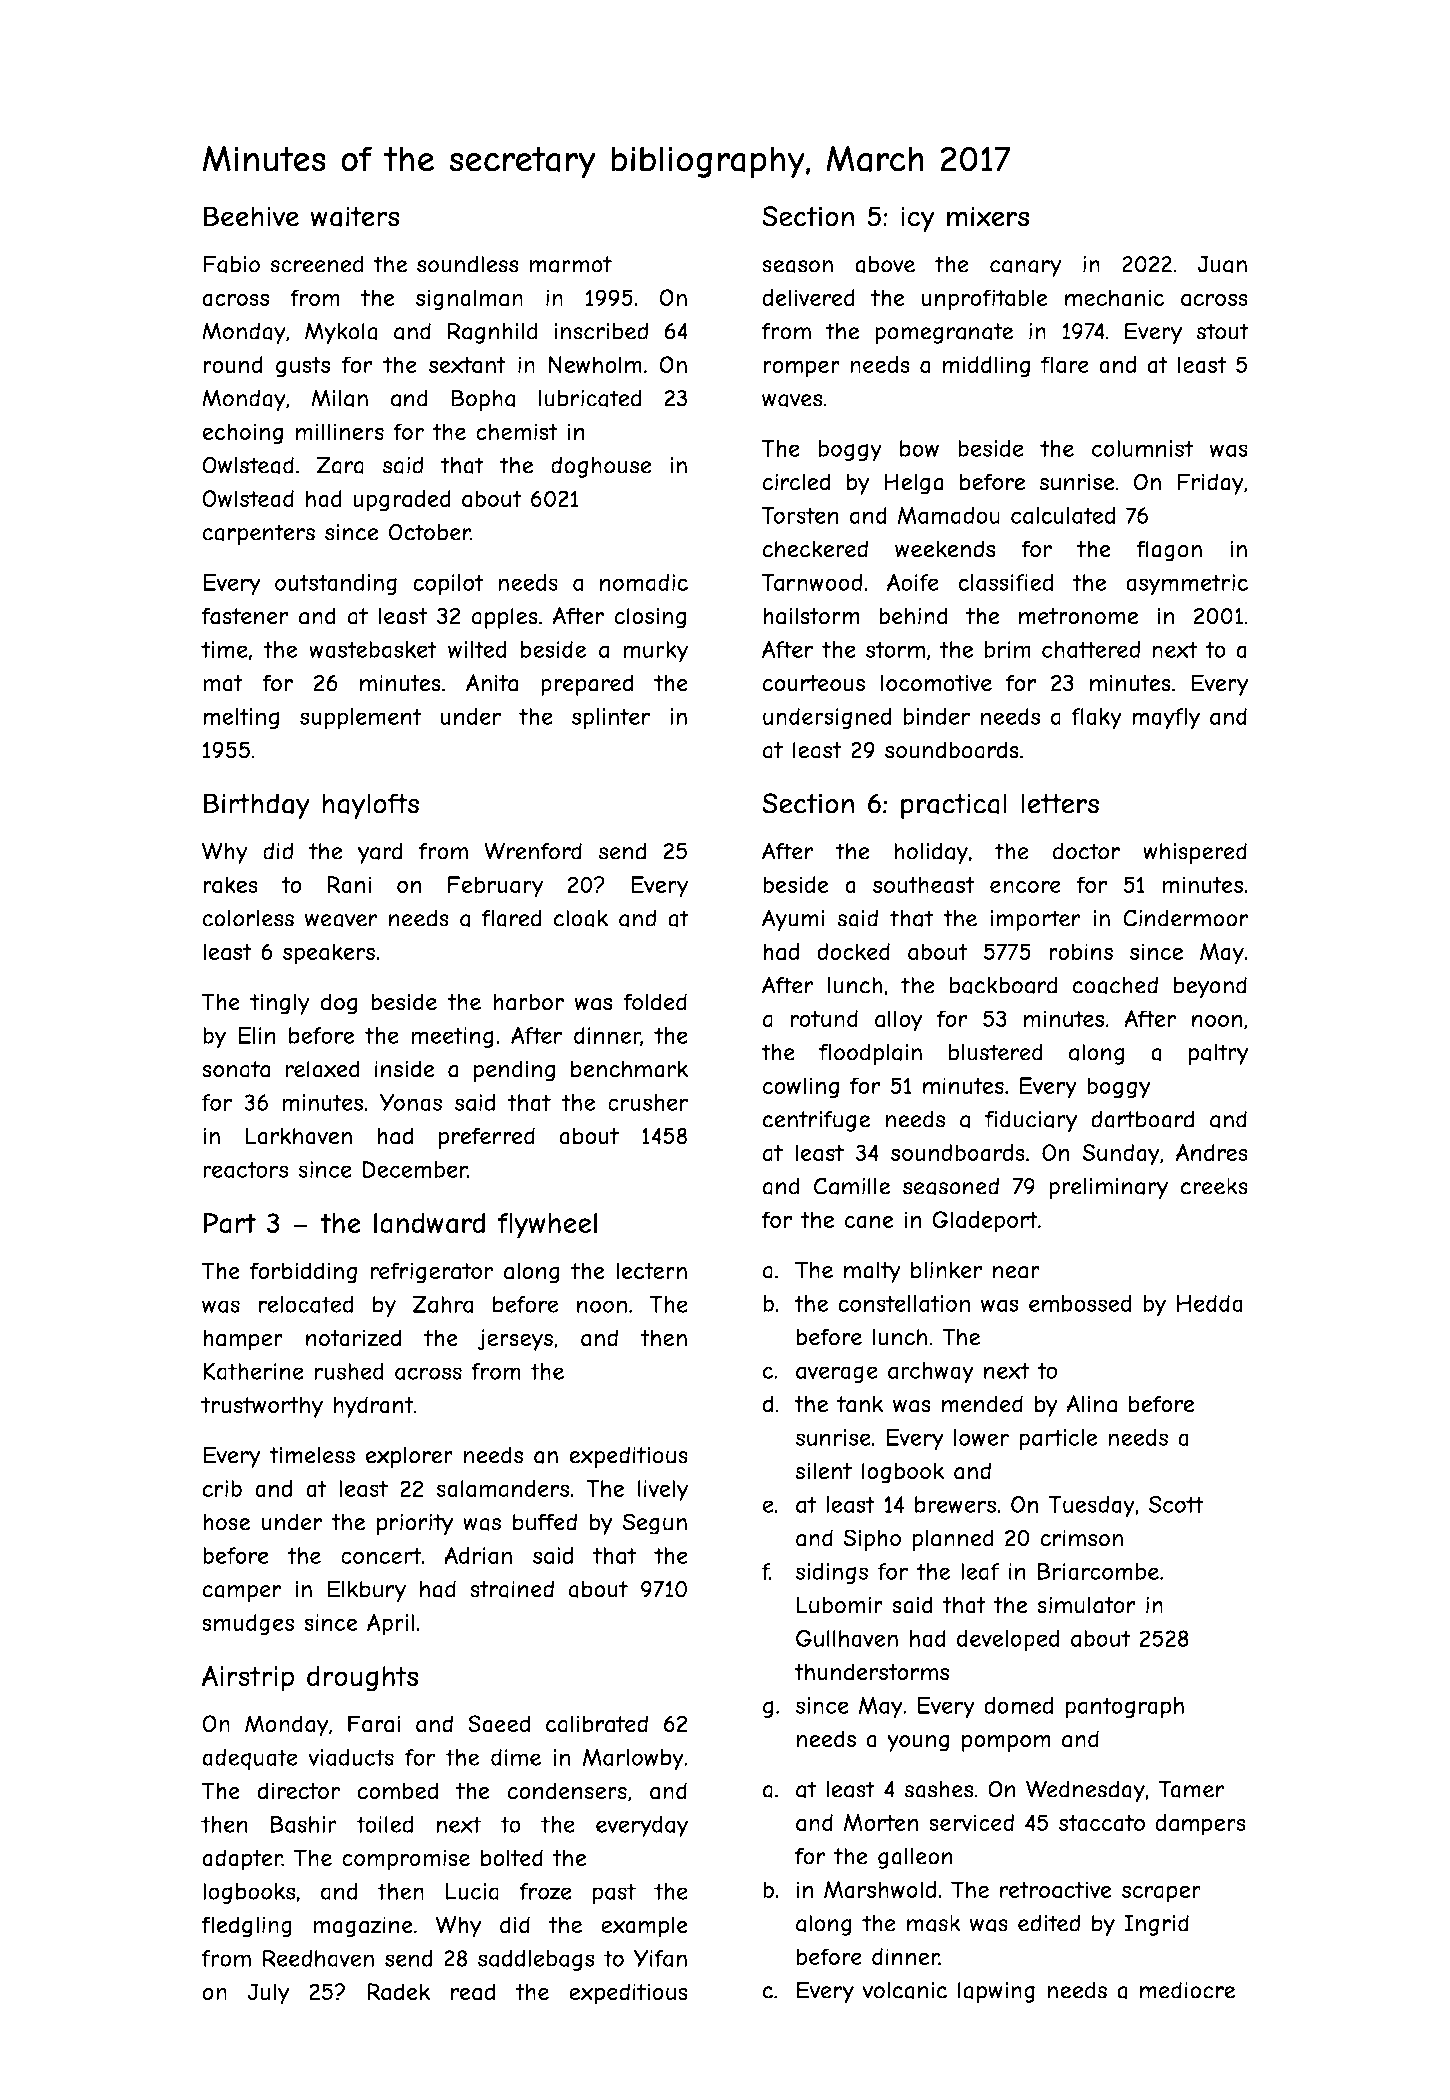 This page has height=2100, width=1450. What do you see at coordinates (813, 683) in the page?
I see `courteous` at bounding box center [813, 683].
